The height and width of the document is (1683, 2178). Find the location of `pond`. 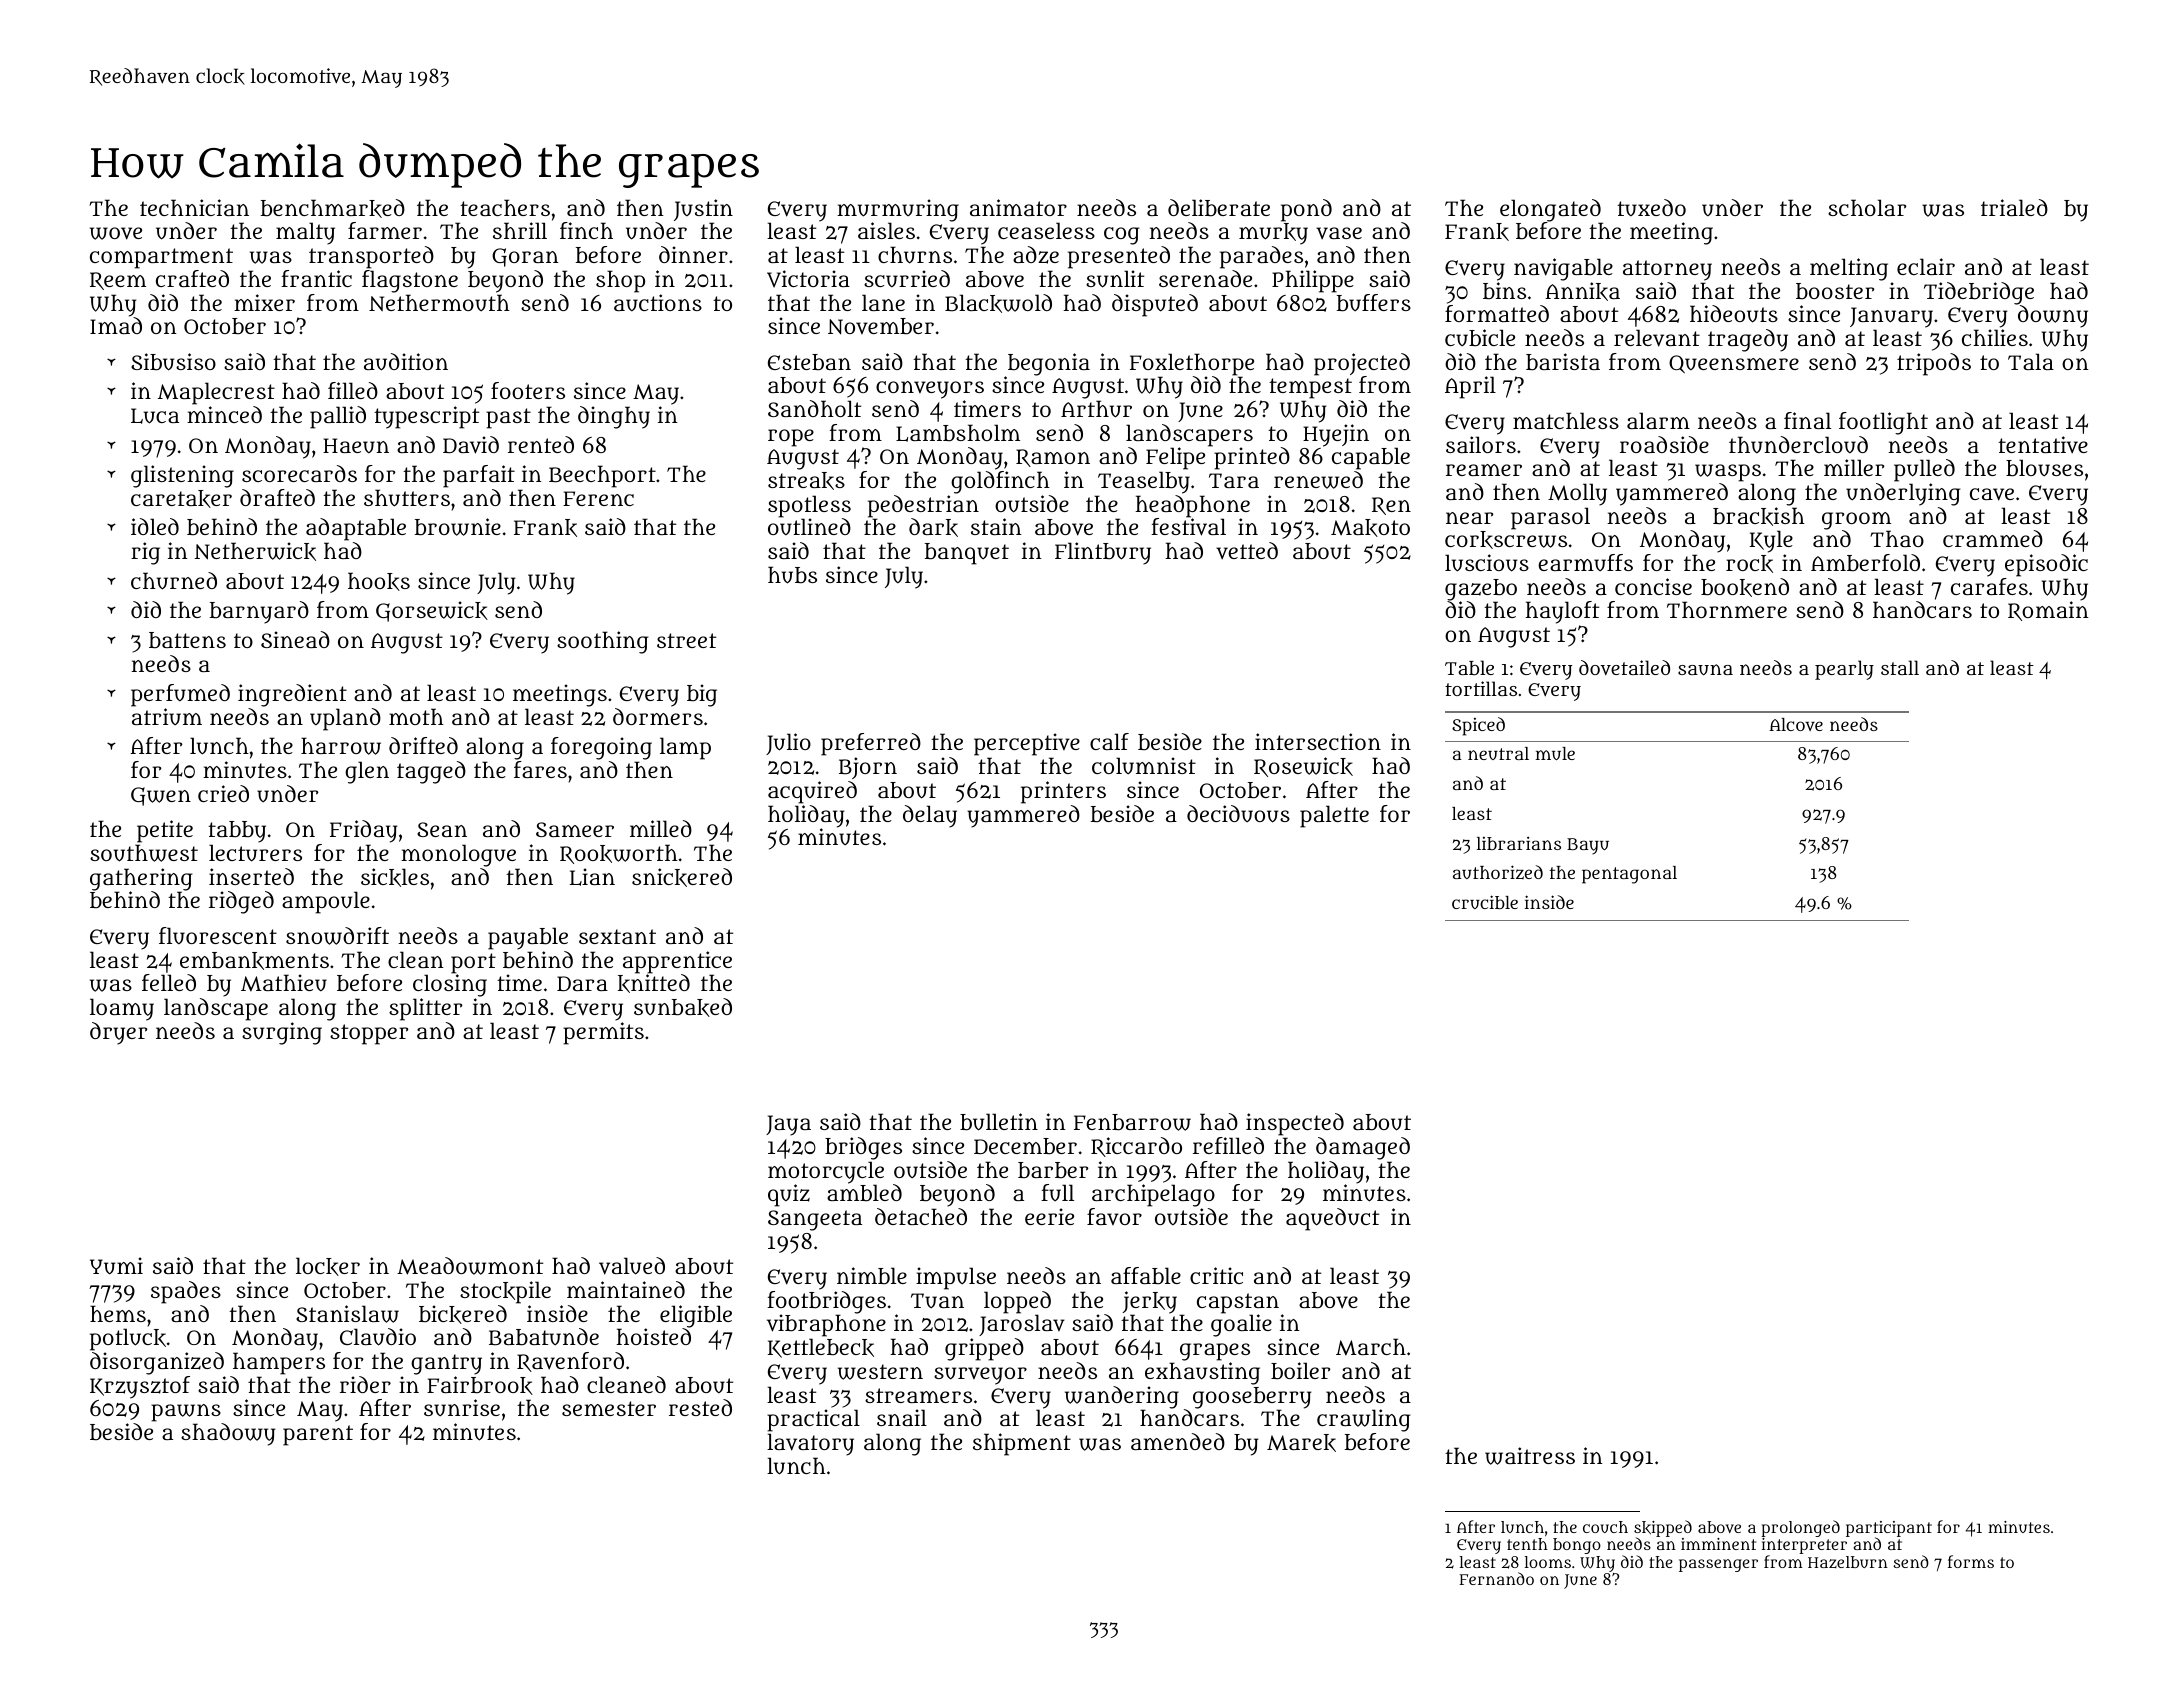

pond is located at coordinates (1306, 210).
